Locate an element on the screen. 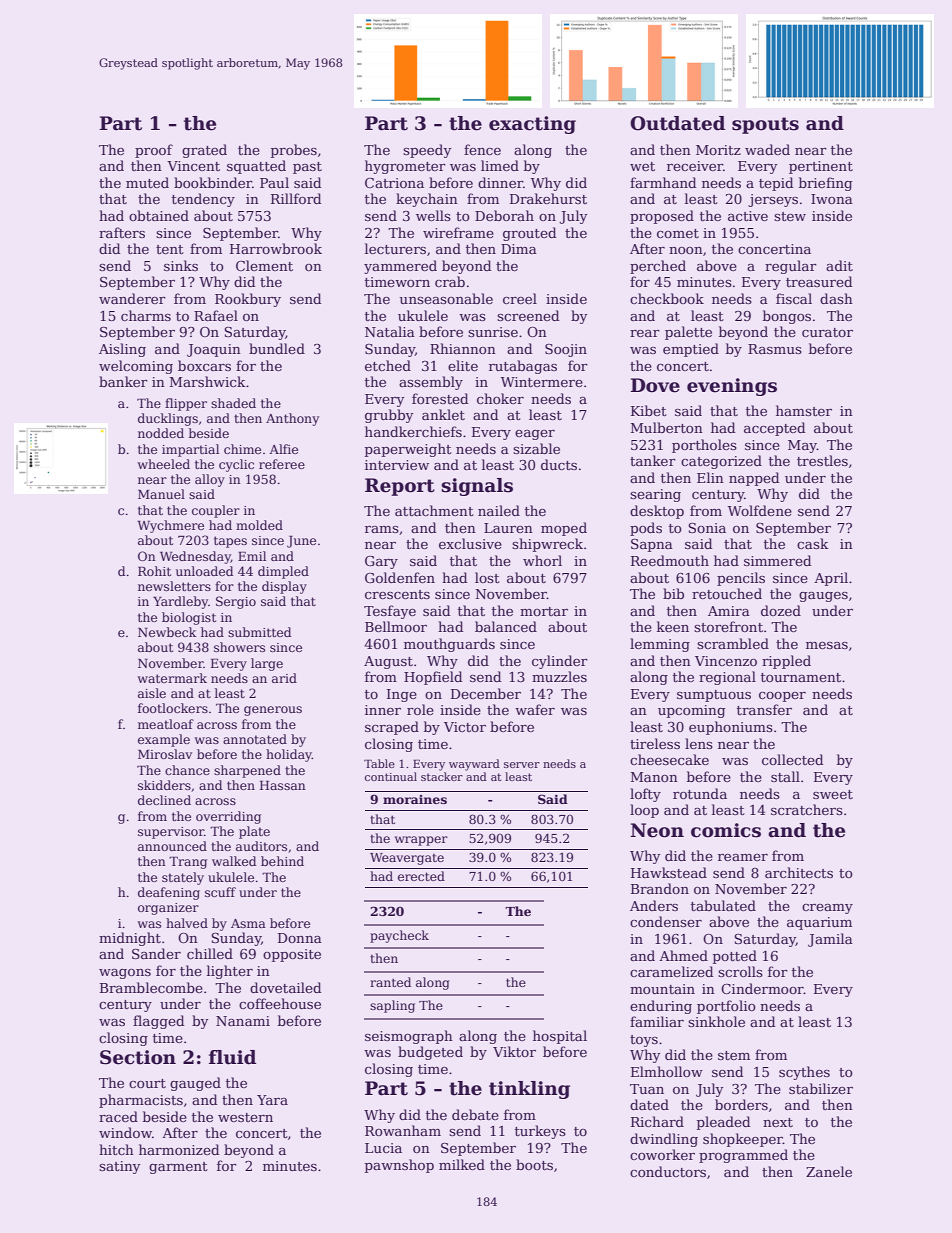  upcoming is located at coordinates (691, 711).
